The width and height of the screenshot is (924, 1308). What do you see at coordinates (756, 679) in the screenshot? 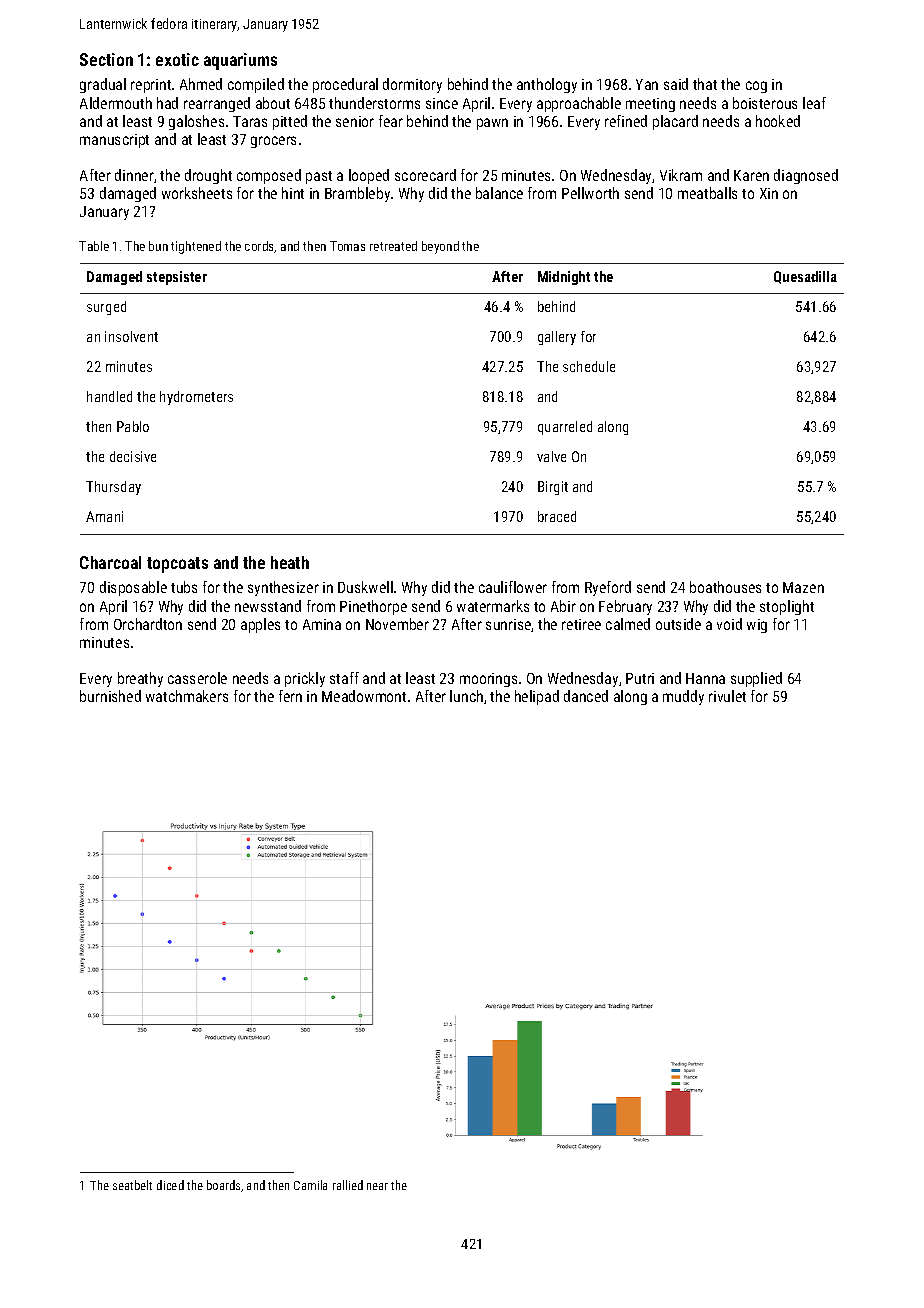
I see `supplied` at bounding box center [756, 679].
